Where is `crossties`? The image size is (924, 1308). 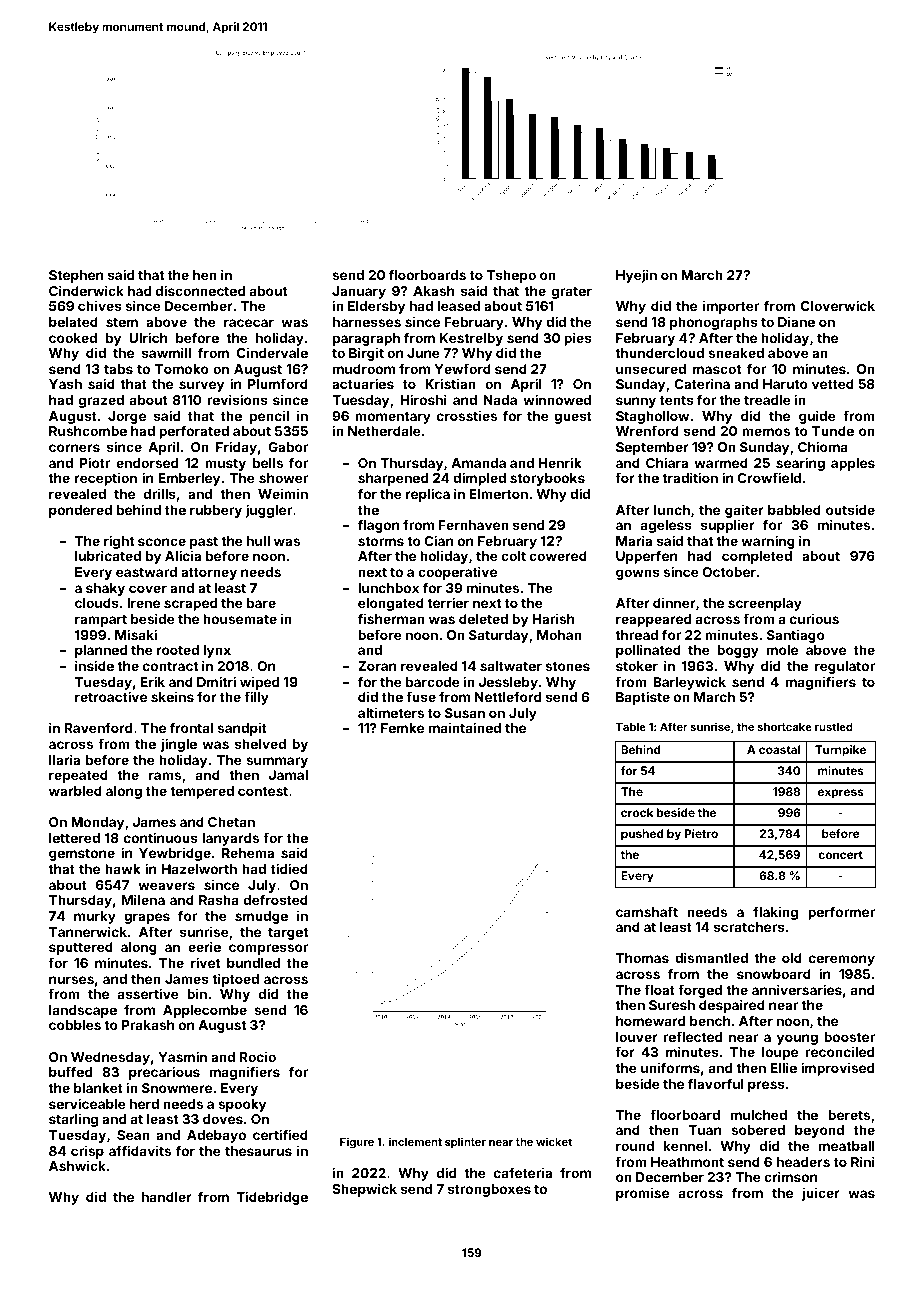 crossties is located at coordinates (467, 415).
